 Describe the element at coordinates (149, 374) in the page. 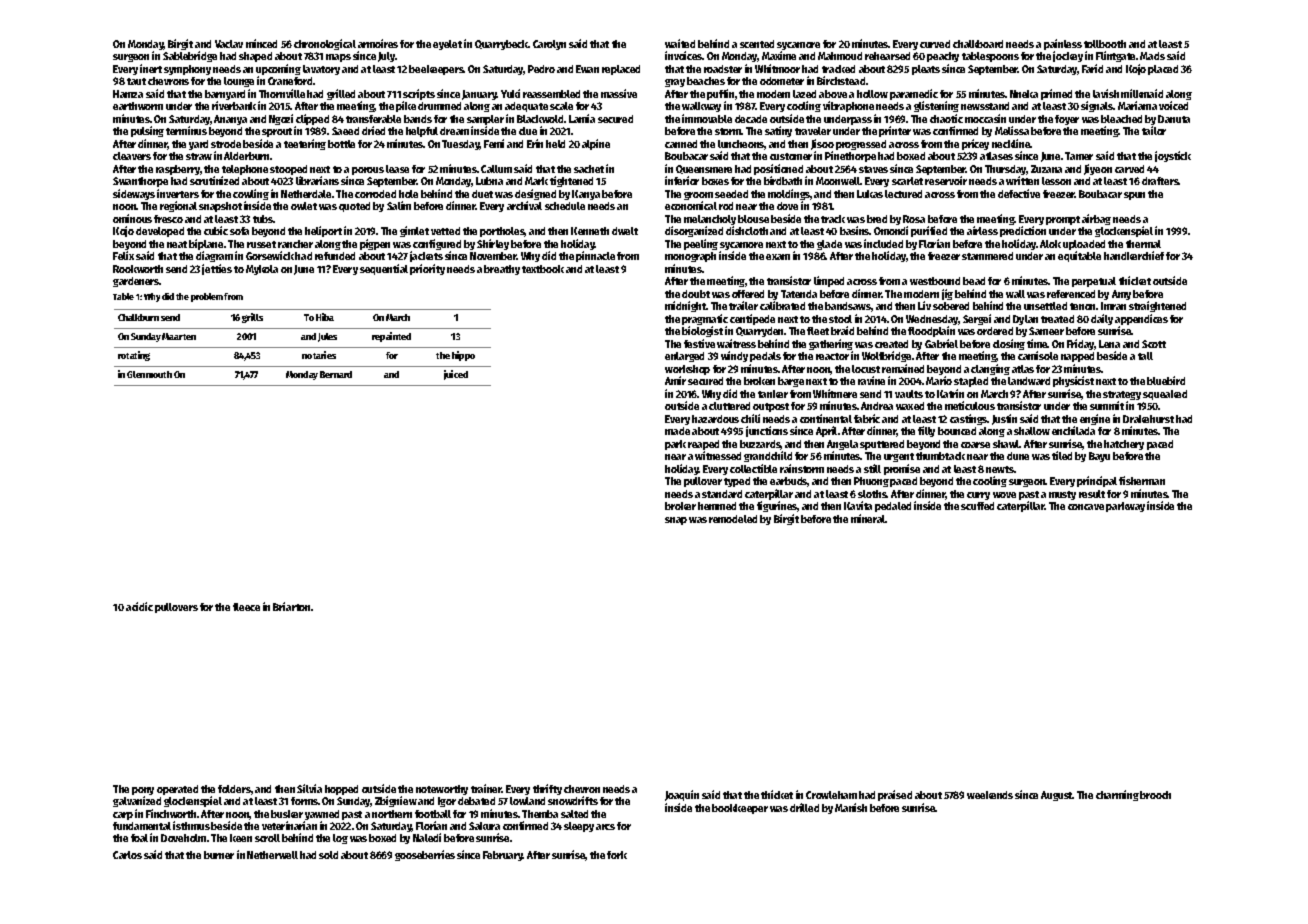

I see `Glenmouth` at that location.
